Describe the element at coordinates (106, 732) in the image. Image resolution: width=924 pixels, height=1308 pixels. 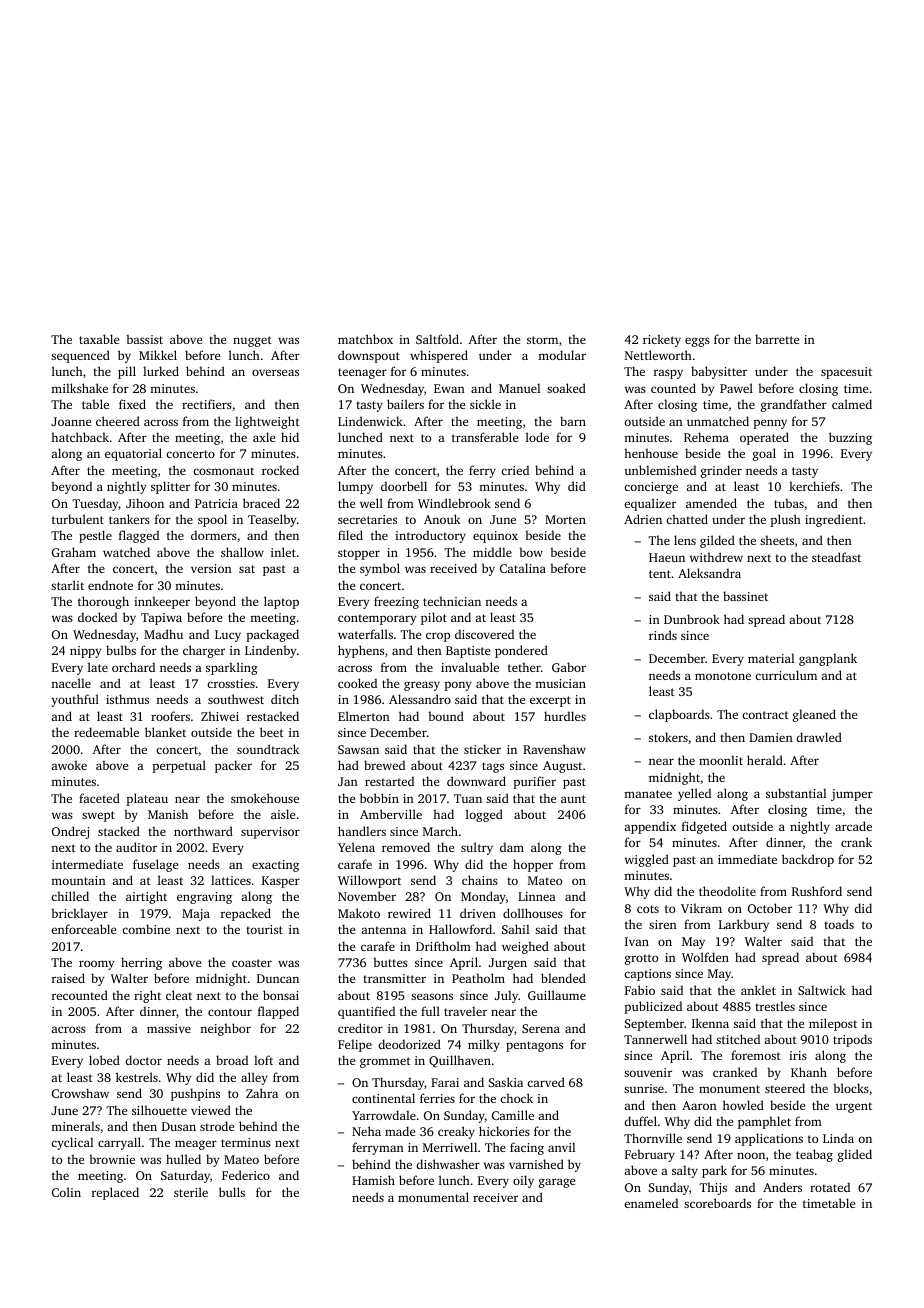
I see `redeemable` at that location.
